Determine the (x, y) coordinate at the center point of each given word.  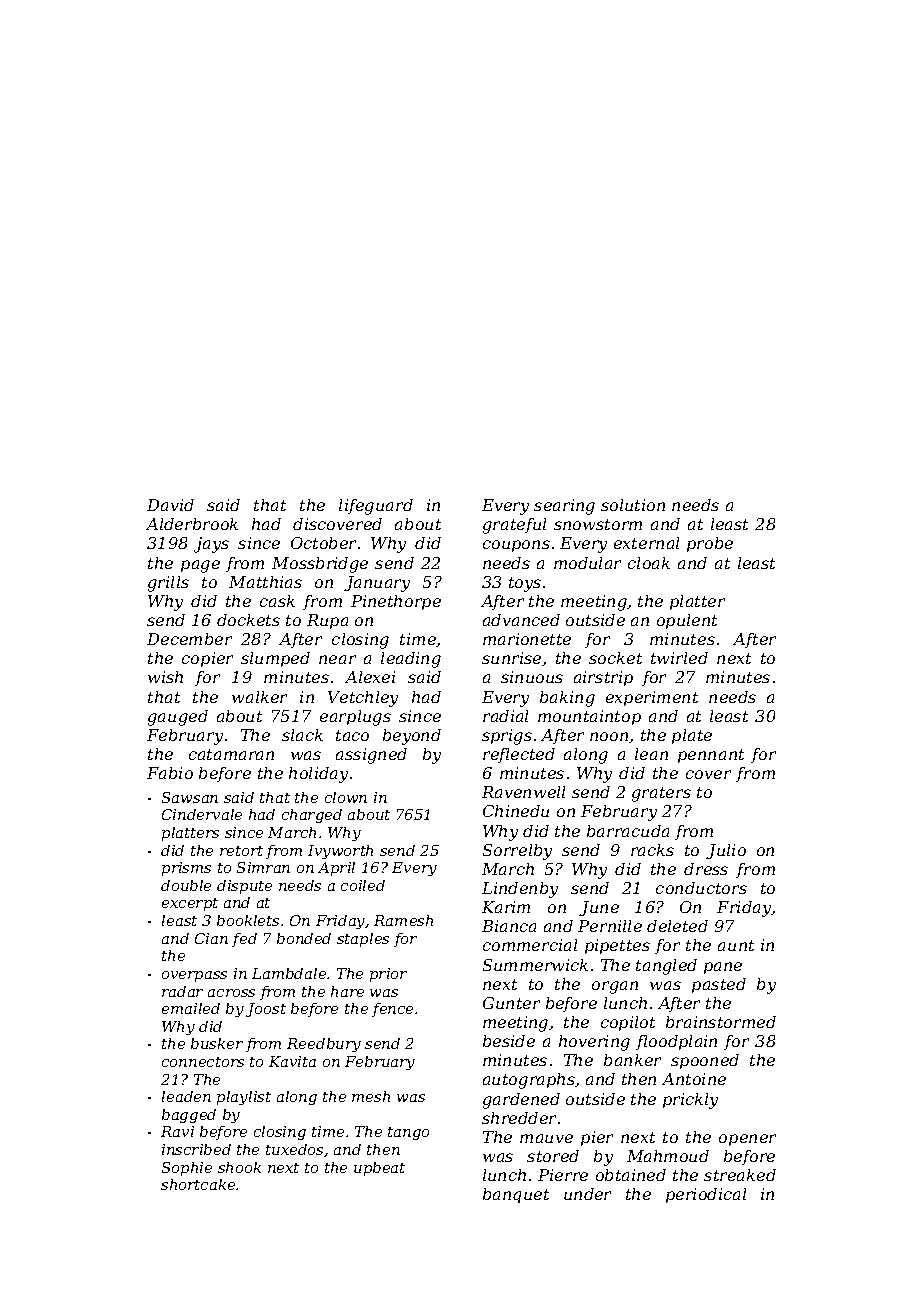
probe (710, 544)
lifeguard (376, 507)
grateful (514, 526)
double (186, 885)
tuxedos (294, 1149)
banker (632, 1060)
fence (392, 1010)
